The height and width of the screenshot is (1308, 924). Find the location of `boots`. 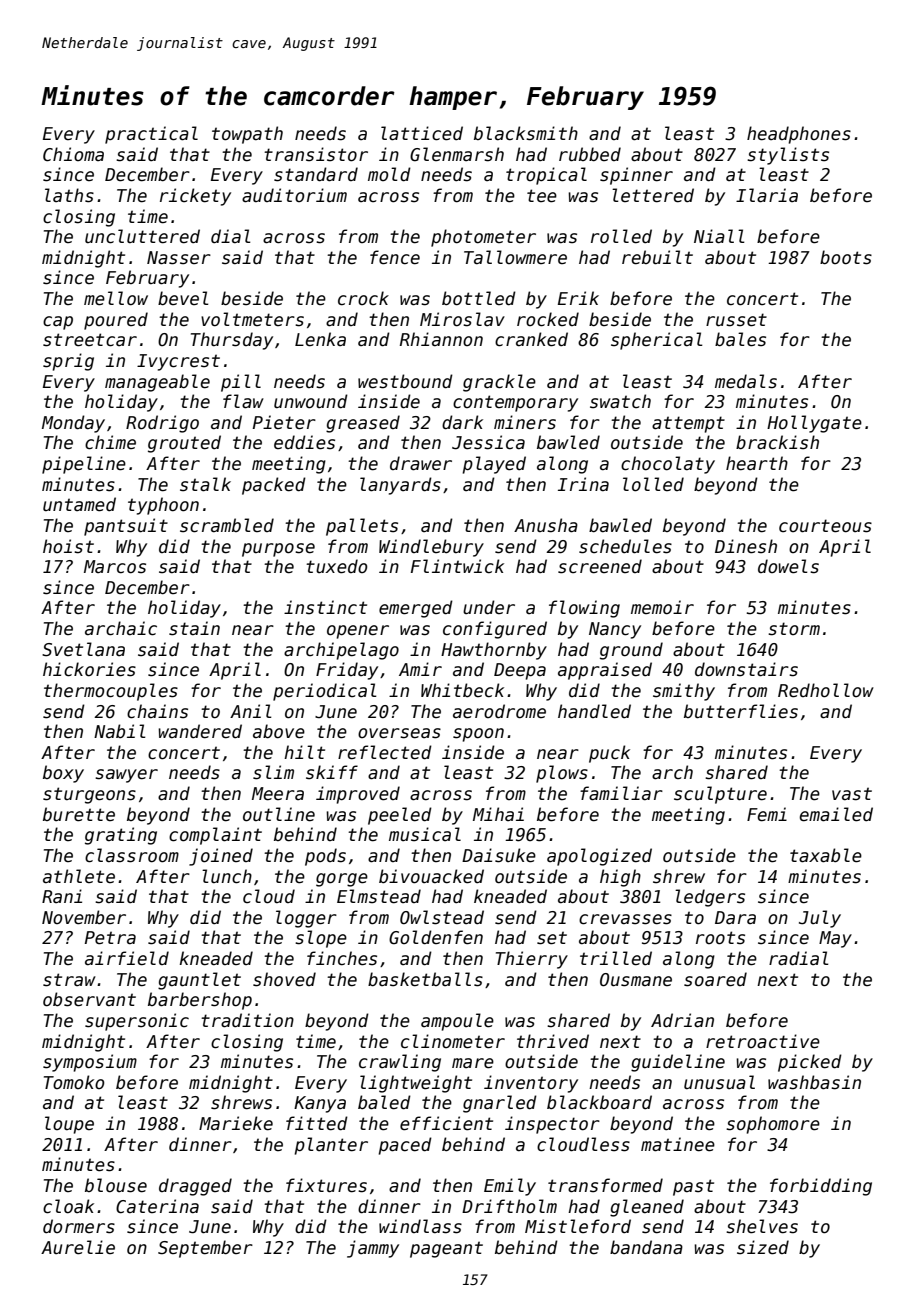

boots is located at coordinates (846, 257).
